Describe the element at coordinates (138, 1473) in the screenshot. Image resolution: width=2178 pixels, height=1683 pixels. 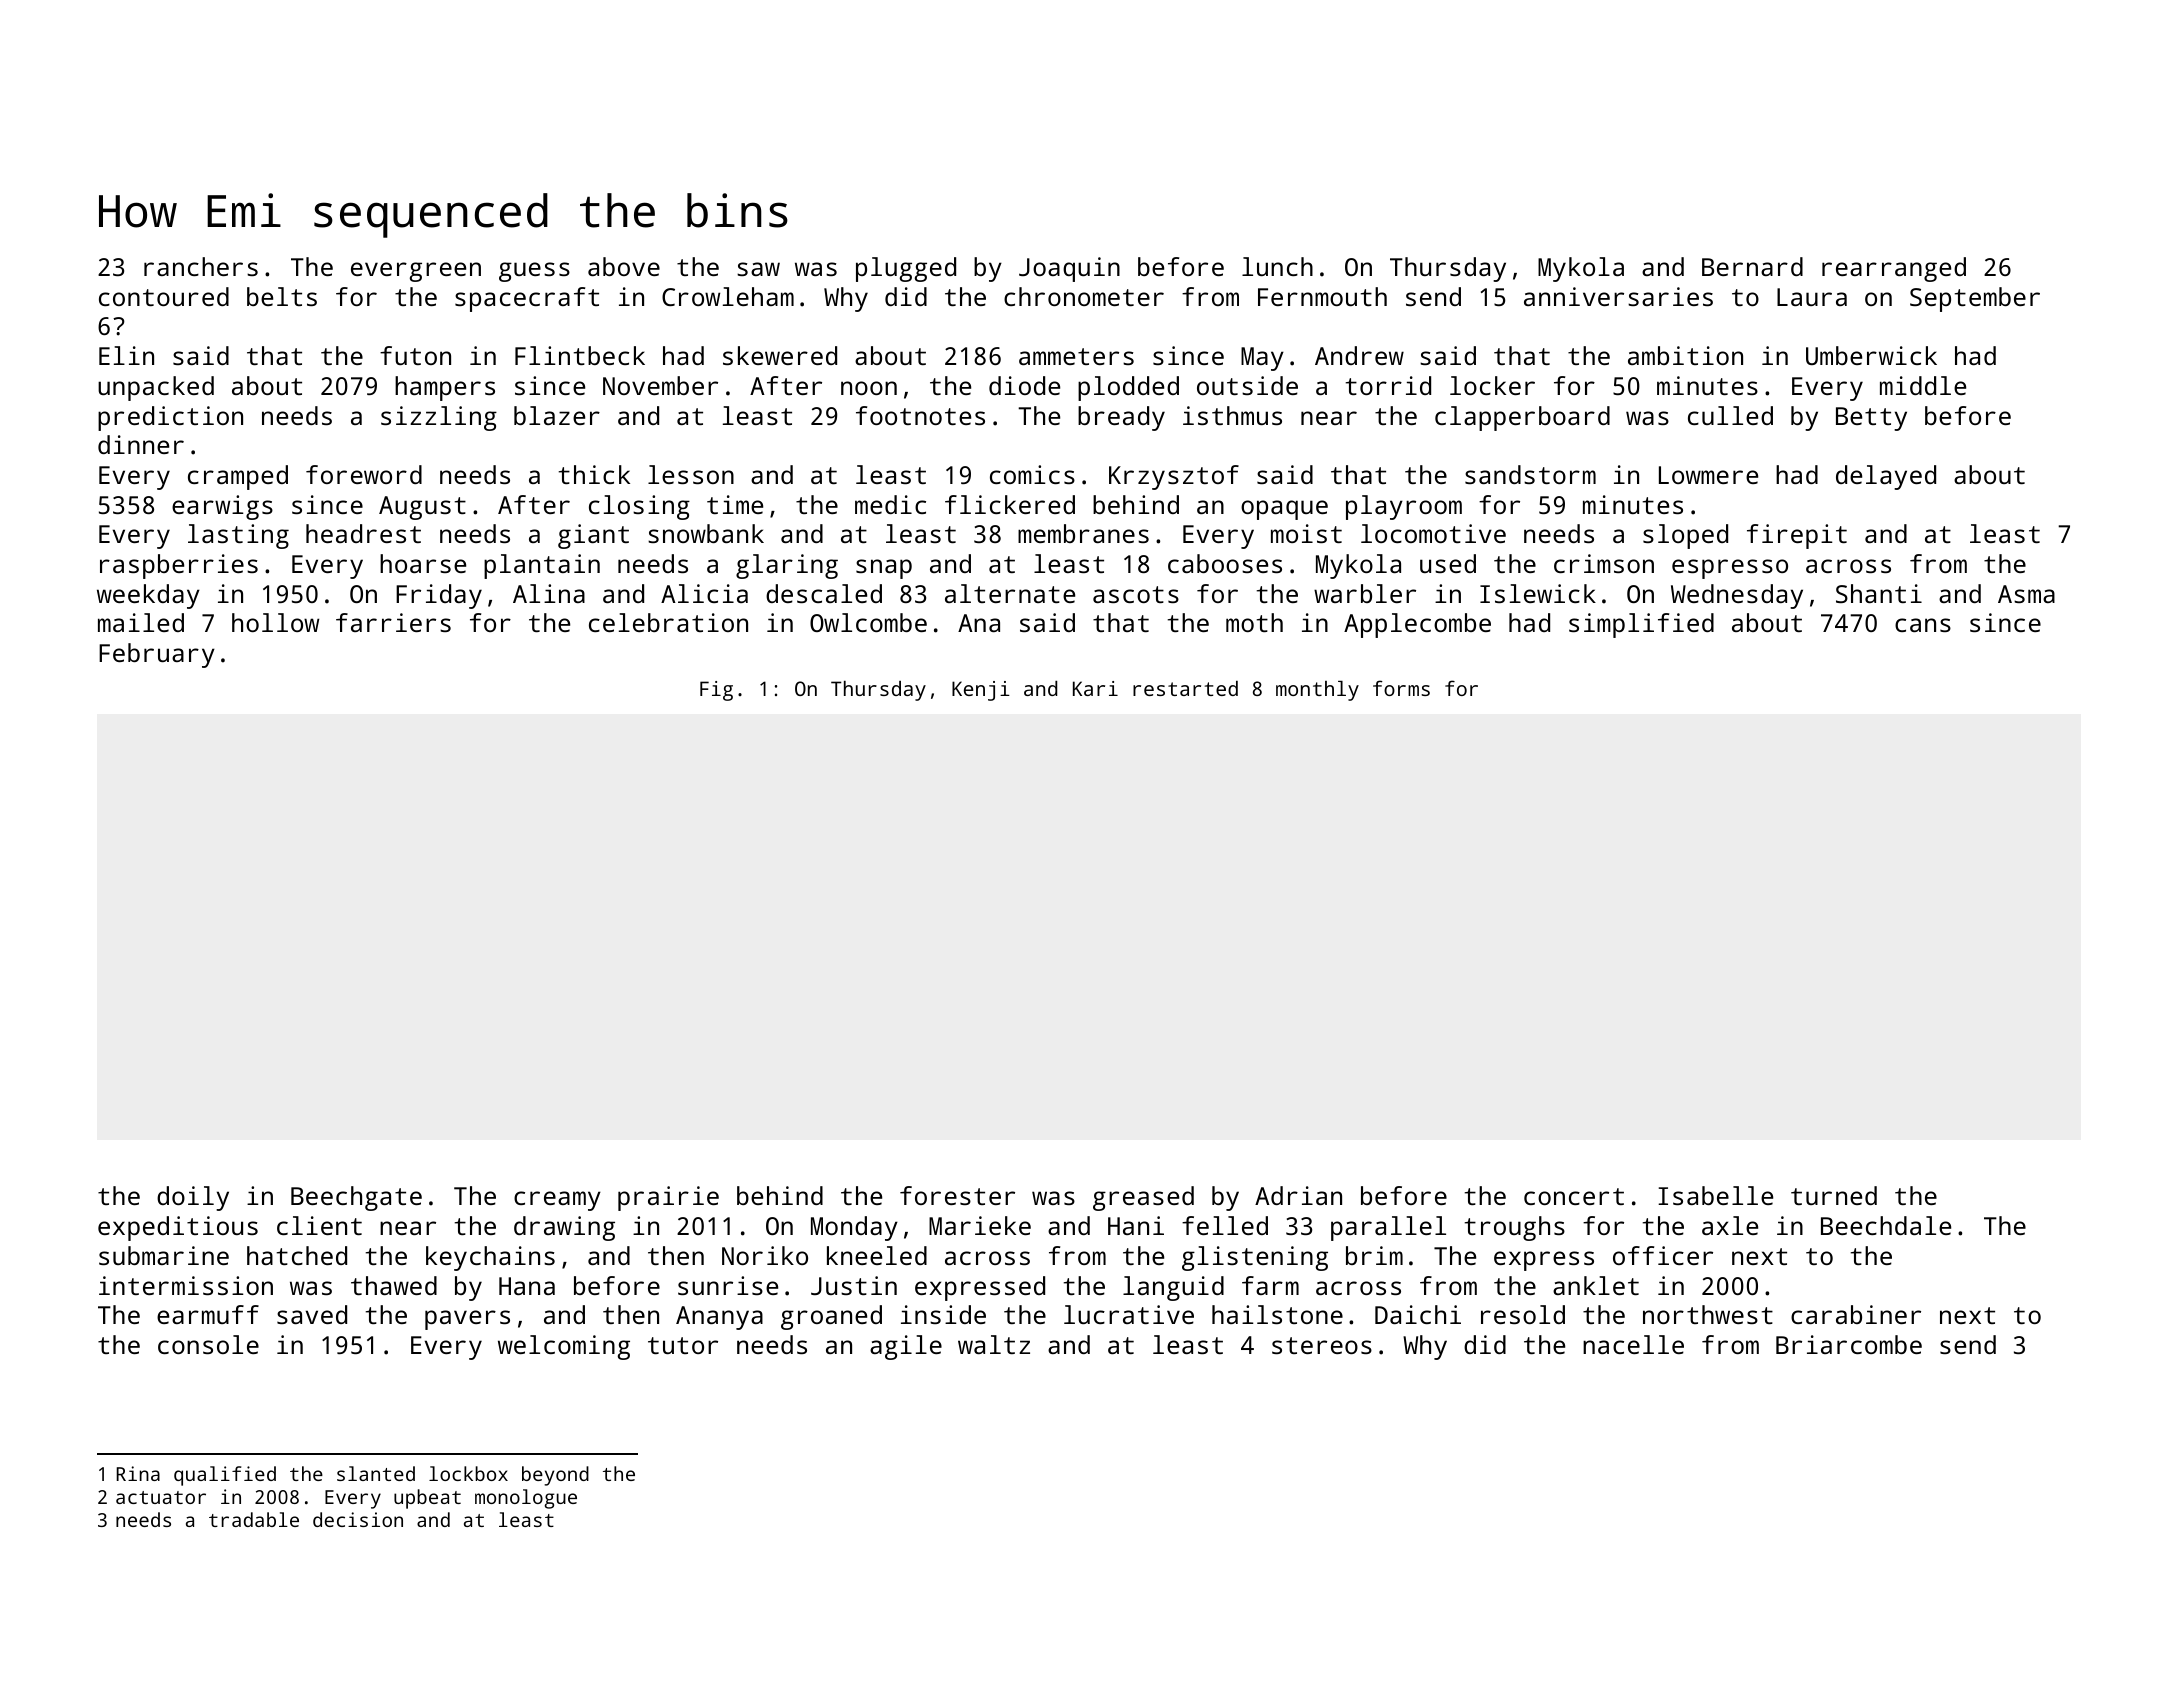
I see `Rina` at that location.
